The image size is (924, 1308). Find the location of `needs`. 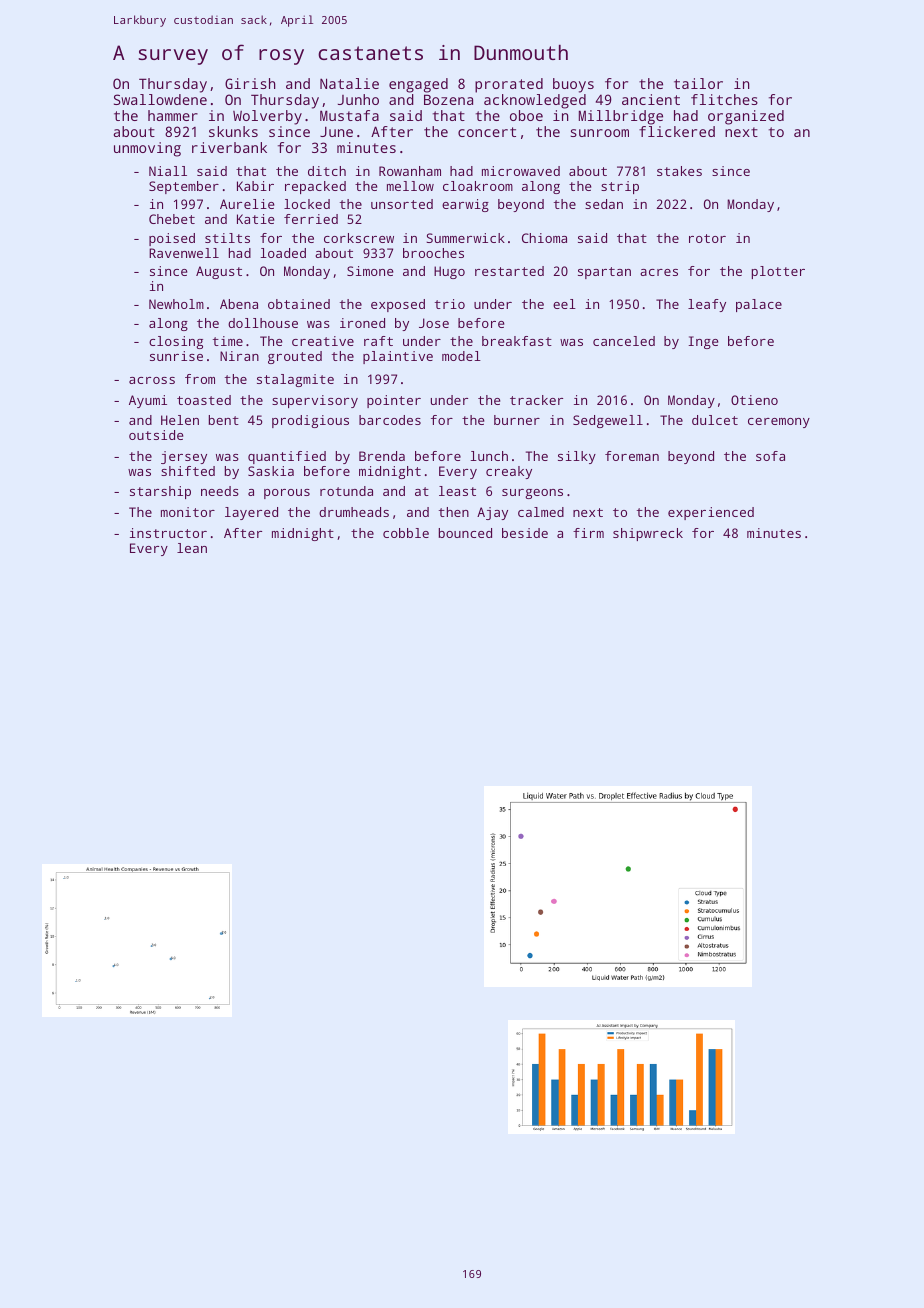

needs is located at coordinates (220, 491).
